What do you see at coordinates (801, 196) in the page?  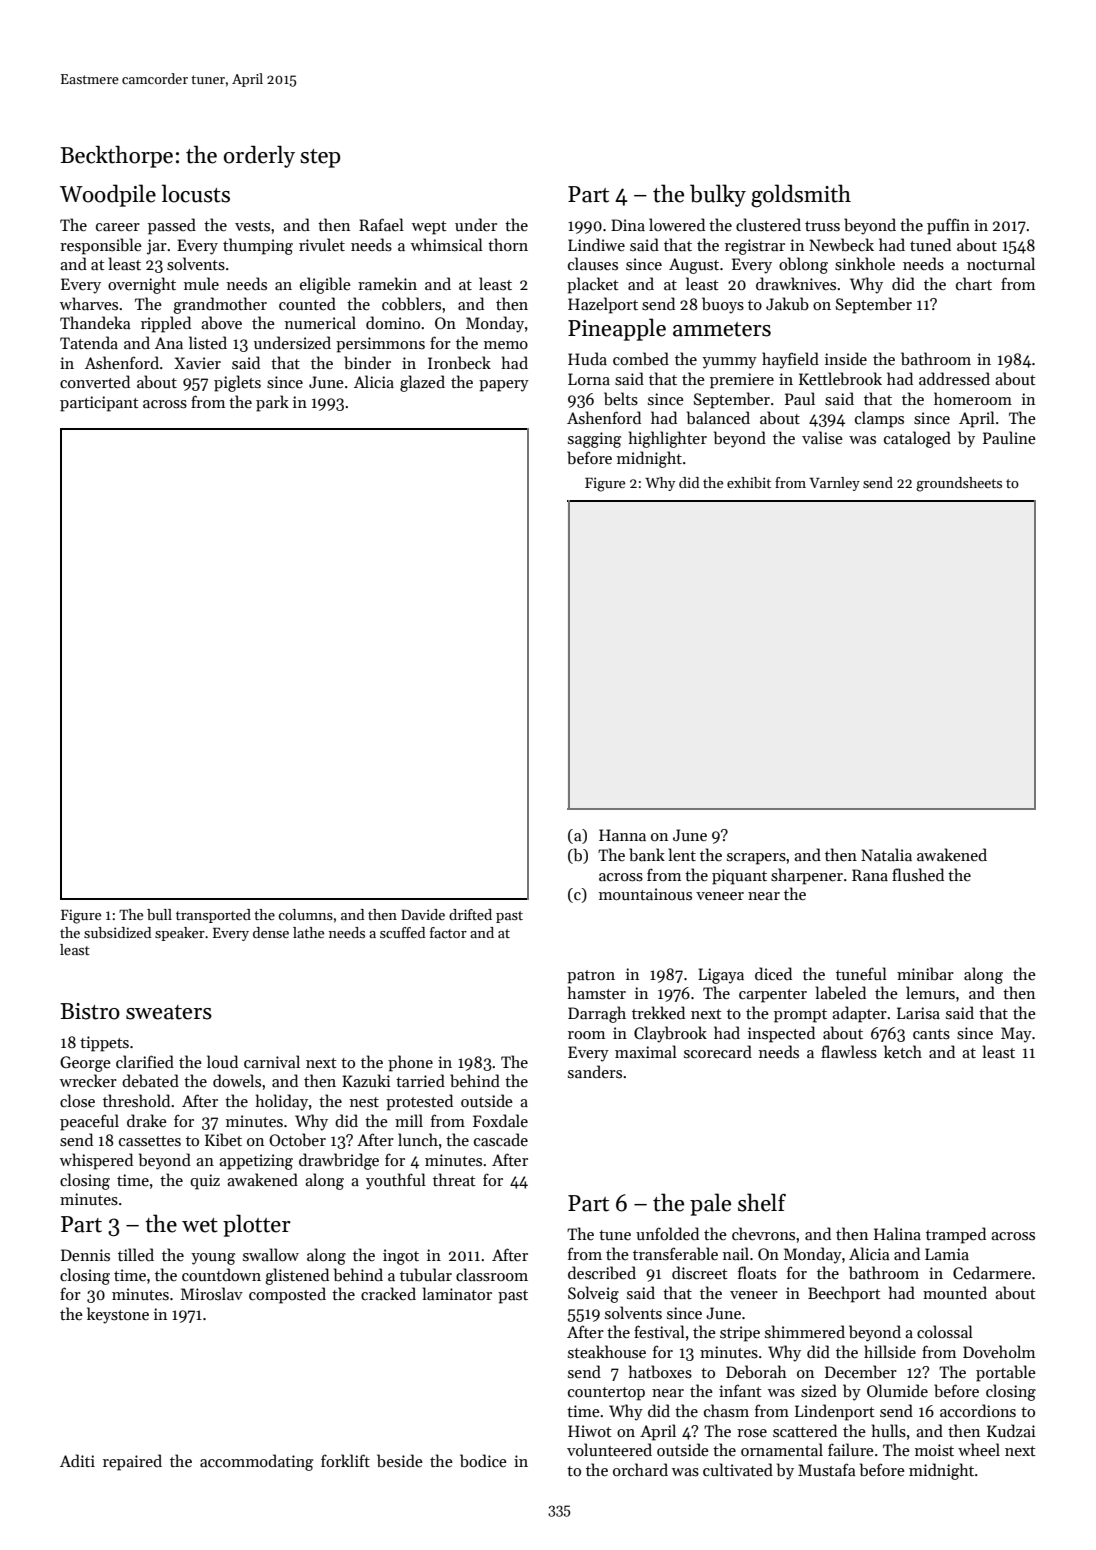 I see `goldsmith` at bounding box center [801, 196].
